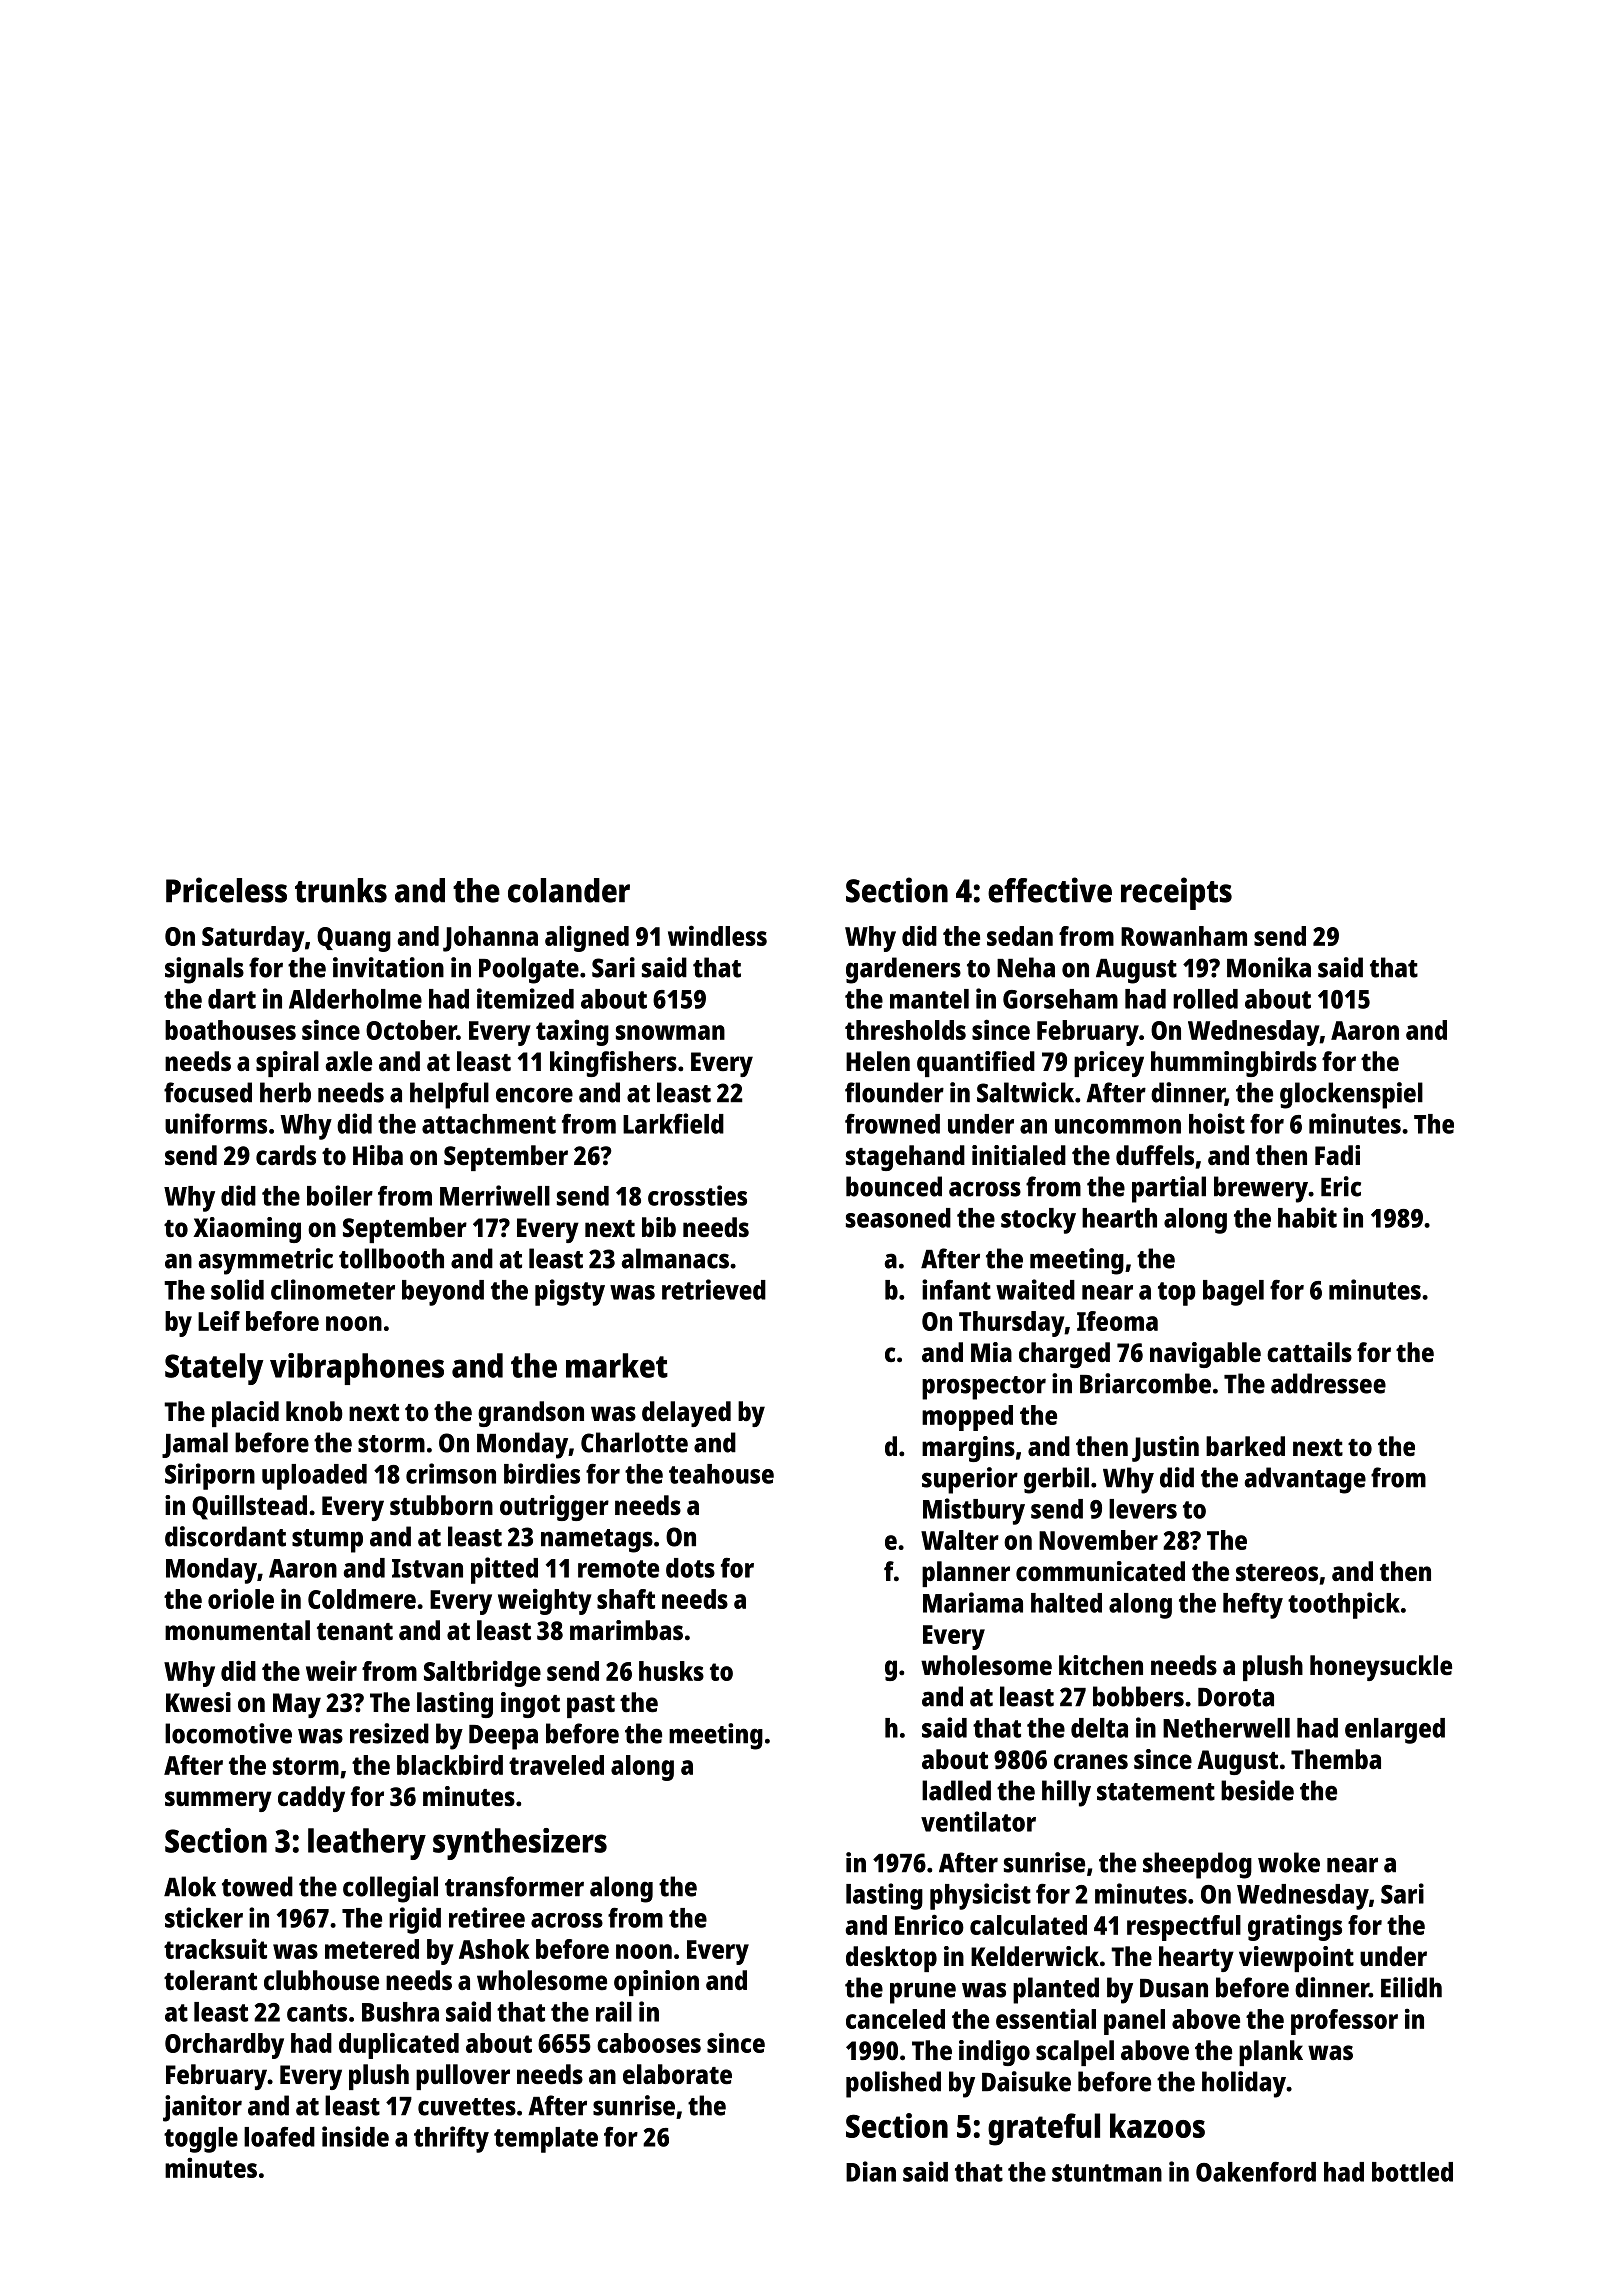 The height and width of the page is (2292, 1620). Describe the element at coordinates (391, 1258) in the page. I see `tollbooth` at that location.
